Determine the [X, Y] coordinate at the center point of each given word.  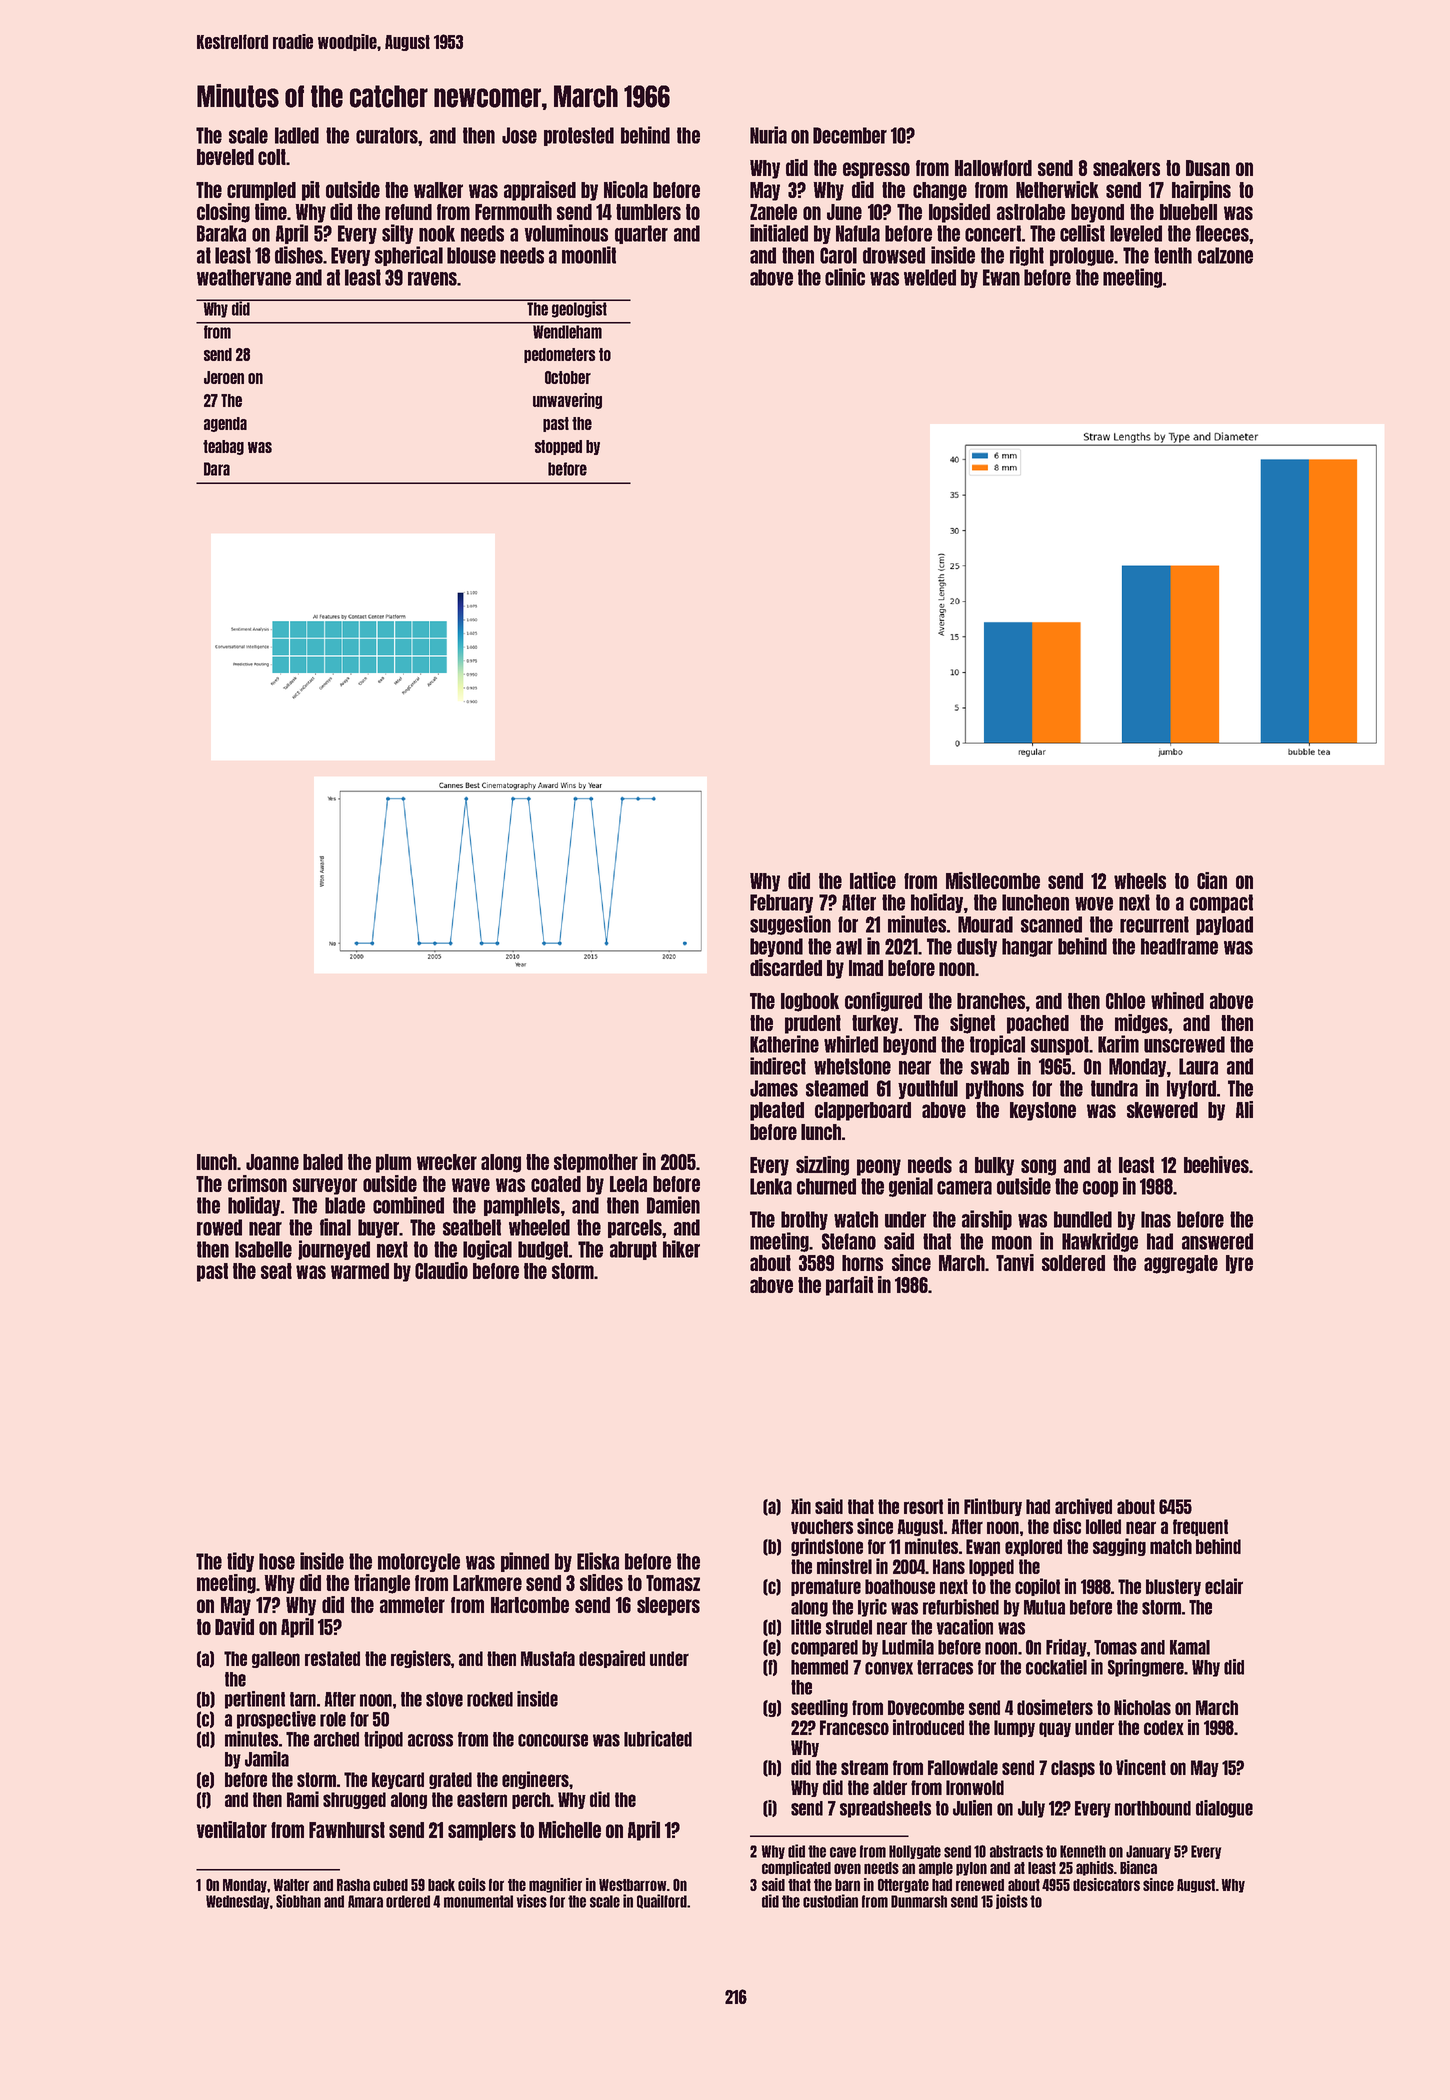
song [1038, 1167]
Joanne [272, 1162]
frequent [1200, 1527]
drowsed [894, 255]
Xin [801, 1506]
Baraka [221, 233]
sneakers [1126, 168]
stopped [558, 447]
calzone [1225, 255]
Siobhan [298, 1901]
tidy [240, 1562]
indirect [778, 1066]
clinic [845, 277]
